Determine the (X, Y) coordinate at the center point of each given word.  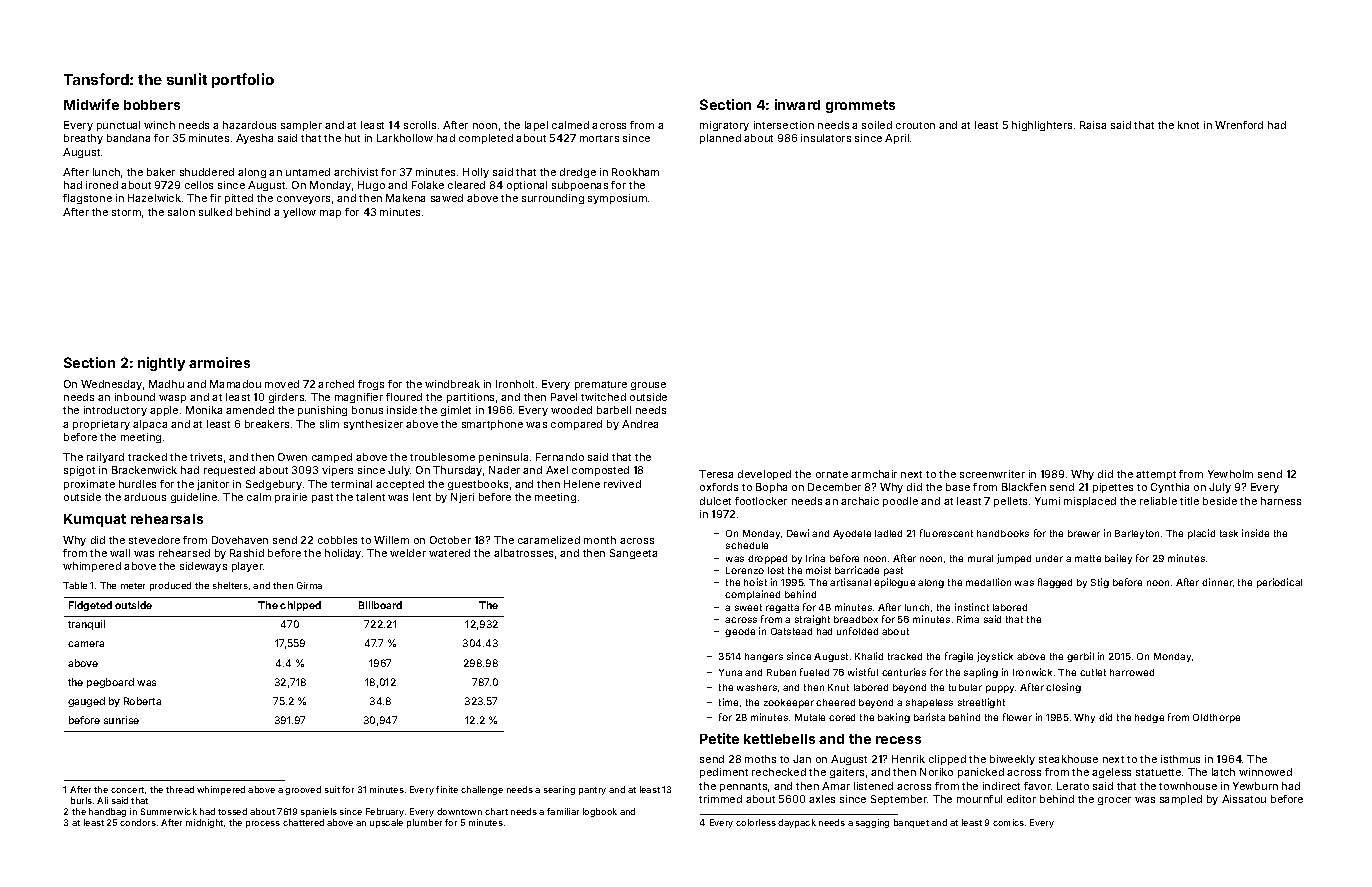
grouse (648, 386)
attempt (1156, 475)
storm (126, 212)
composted (600, 471)
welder (408, 553)
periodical (1279, 583)
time (728, 702)
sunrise (121, 720)
